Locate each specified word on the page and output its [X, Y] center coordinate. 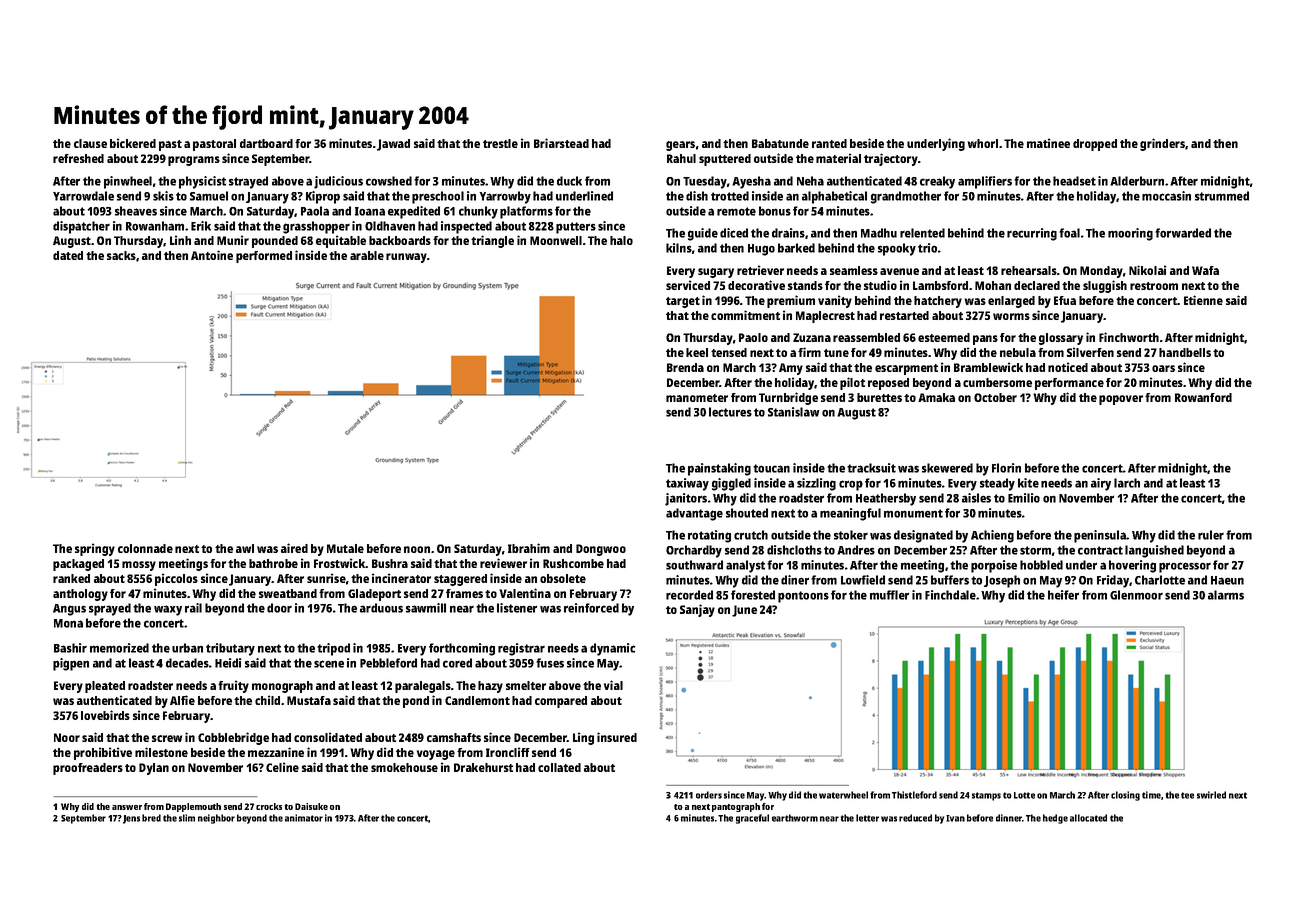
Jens [131, 819]
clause [90, 143]
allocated [1088, 818]
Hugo [761, 250]
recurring [1032, 234]
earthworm [795, 818]
